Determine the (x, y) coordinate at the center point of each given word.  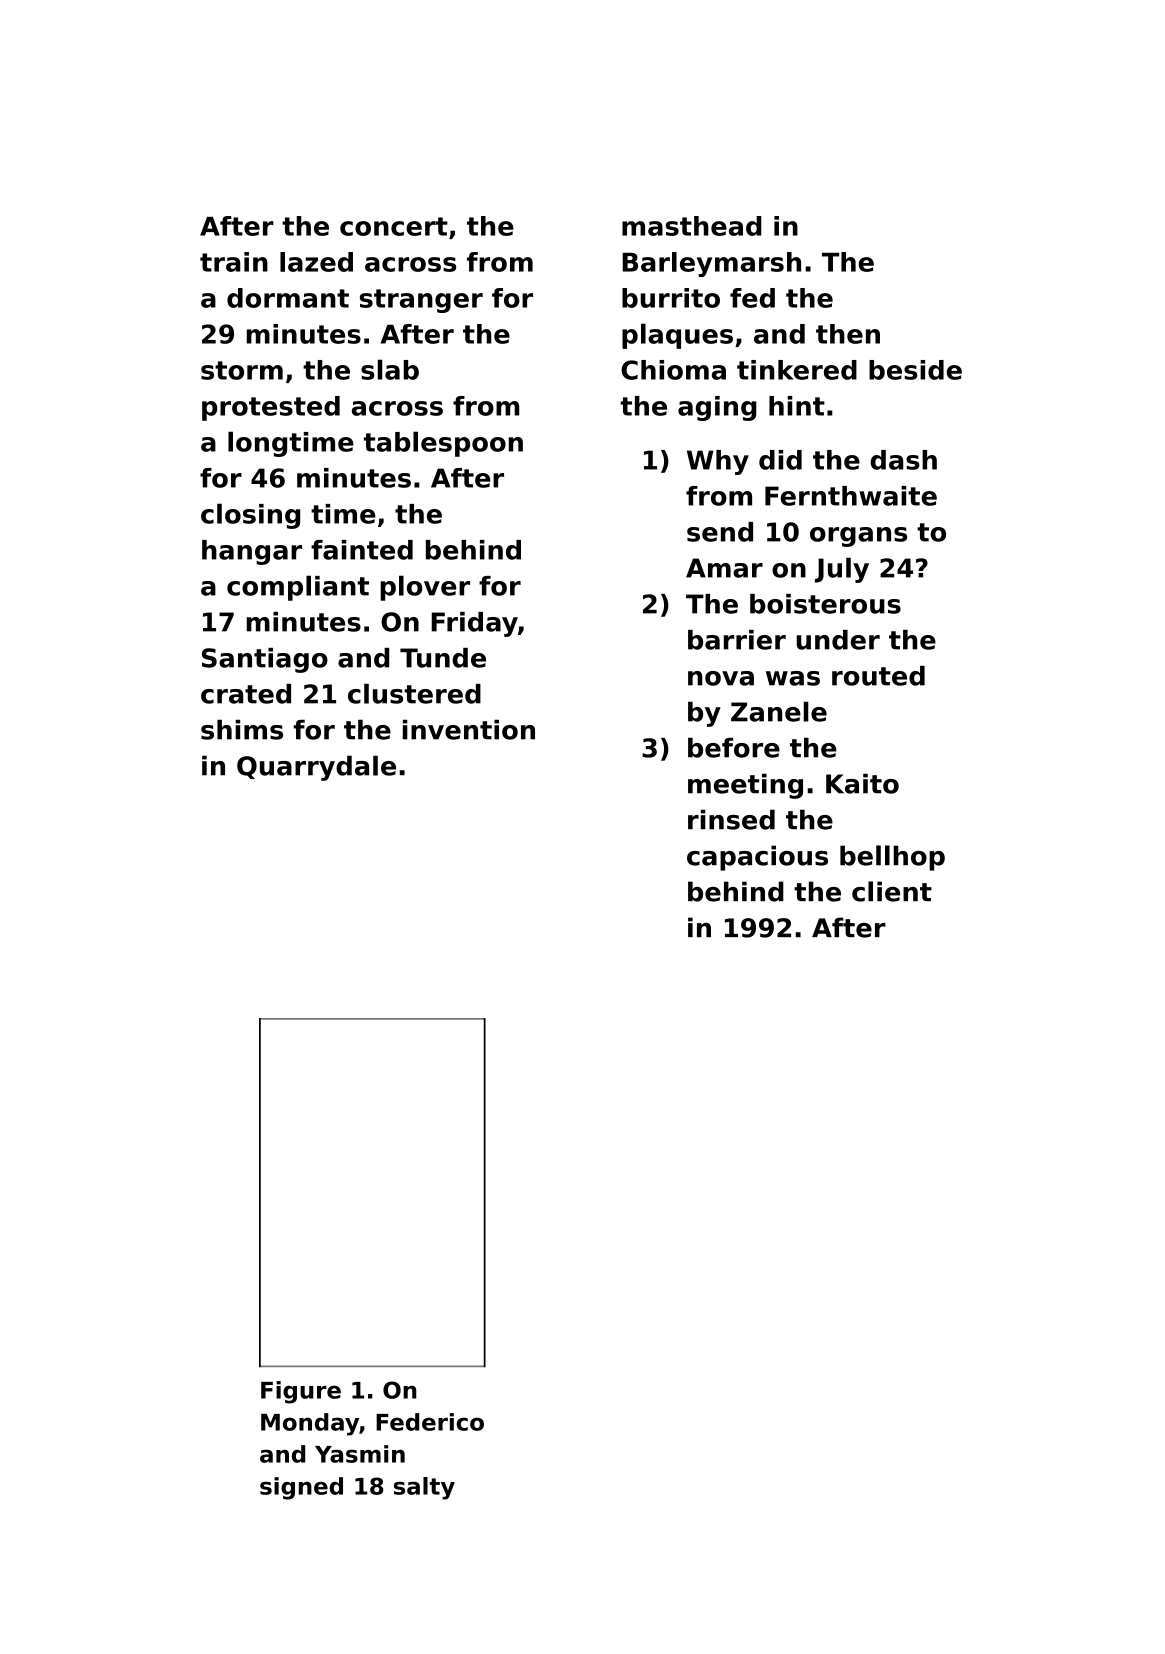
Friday (475, 624)
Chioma (673, 370)
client (892, 891)
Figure (301, 1392)
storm (242, 370)
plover (425, 588)
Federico (430, 1422)
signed (301, 1488)
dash (903, 460)
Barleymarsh (711, 264)
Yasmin (360, 1454)
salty (424, 1488)
